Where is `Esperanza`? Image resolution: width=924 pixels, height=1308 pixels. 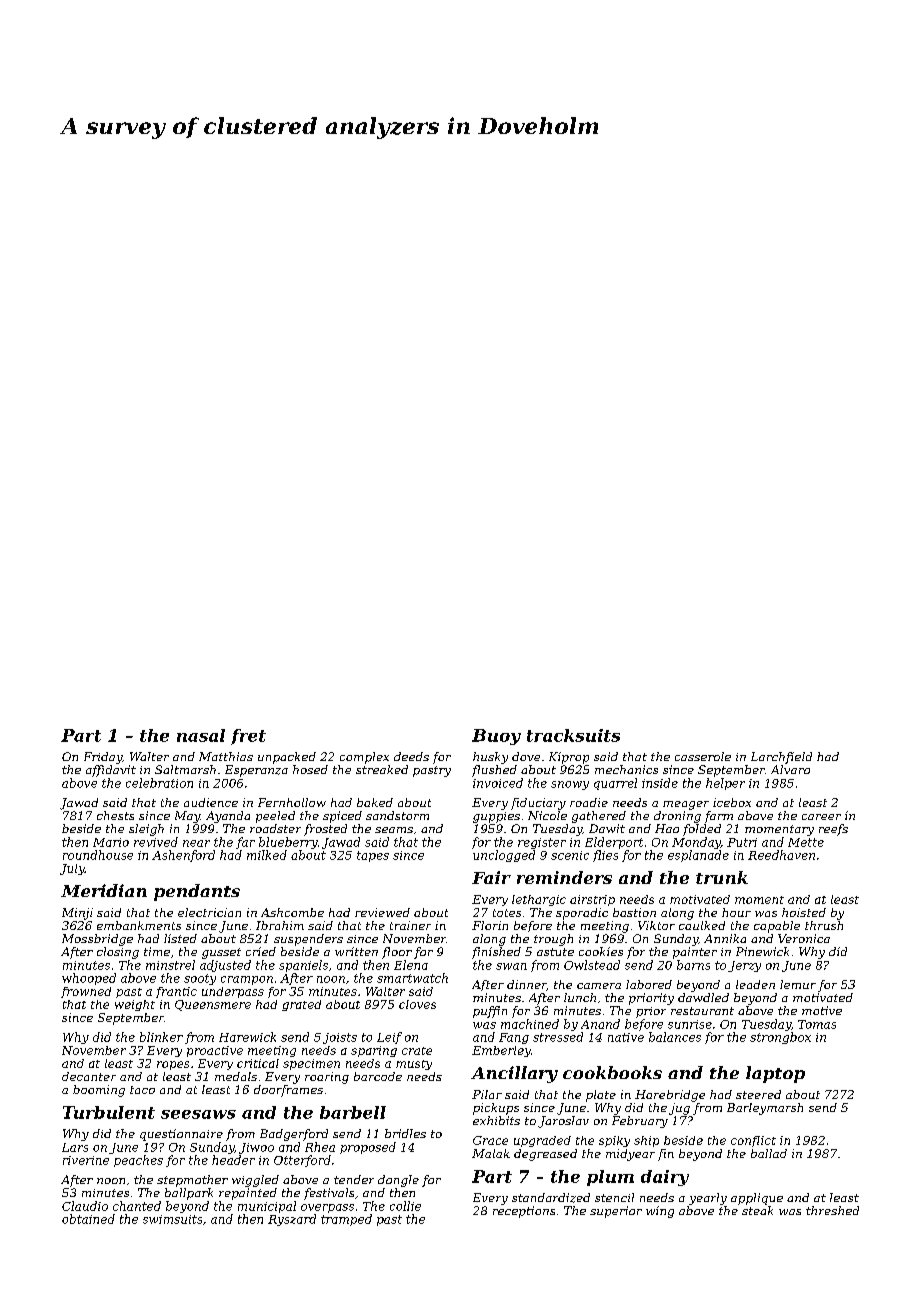
Esperanza is located at coordinates (256, 771).
